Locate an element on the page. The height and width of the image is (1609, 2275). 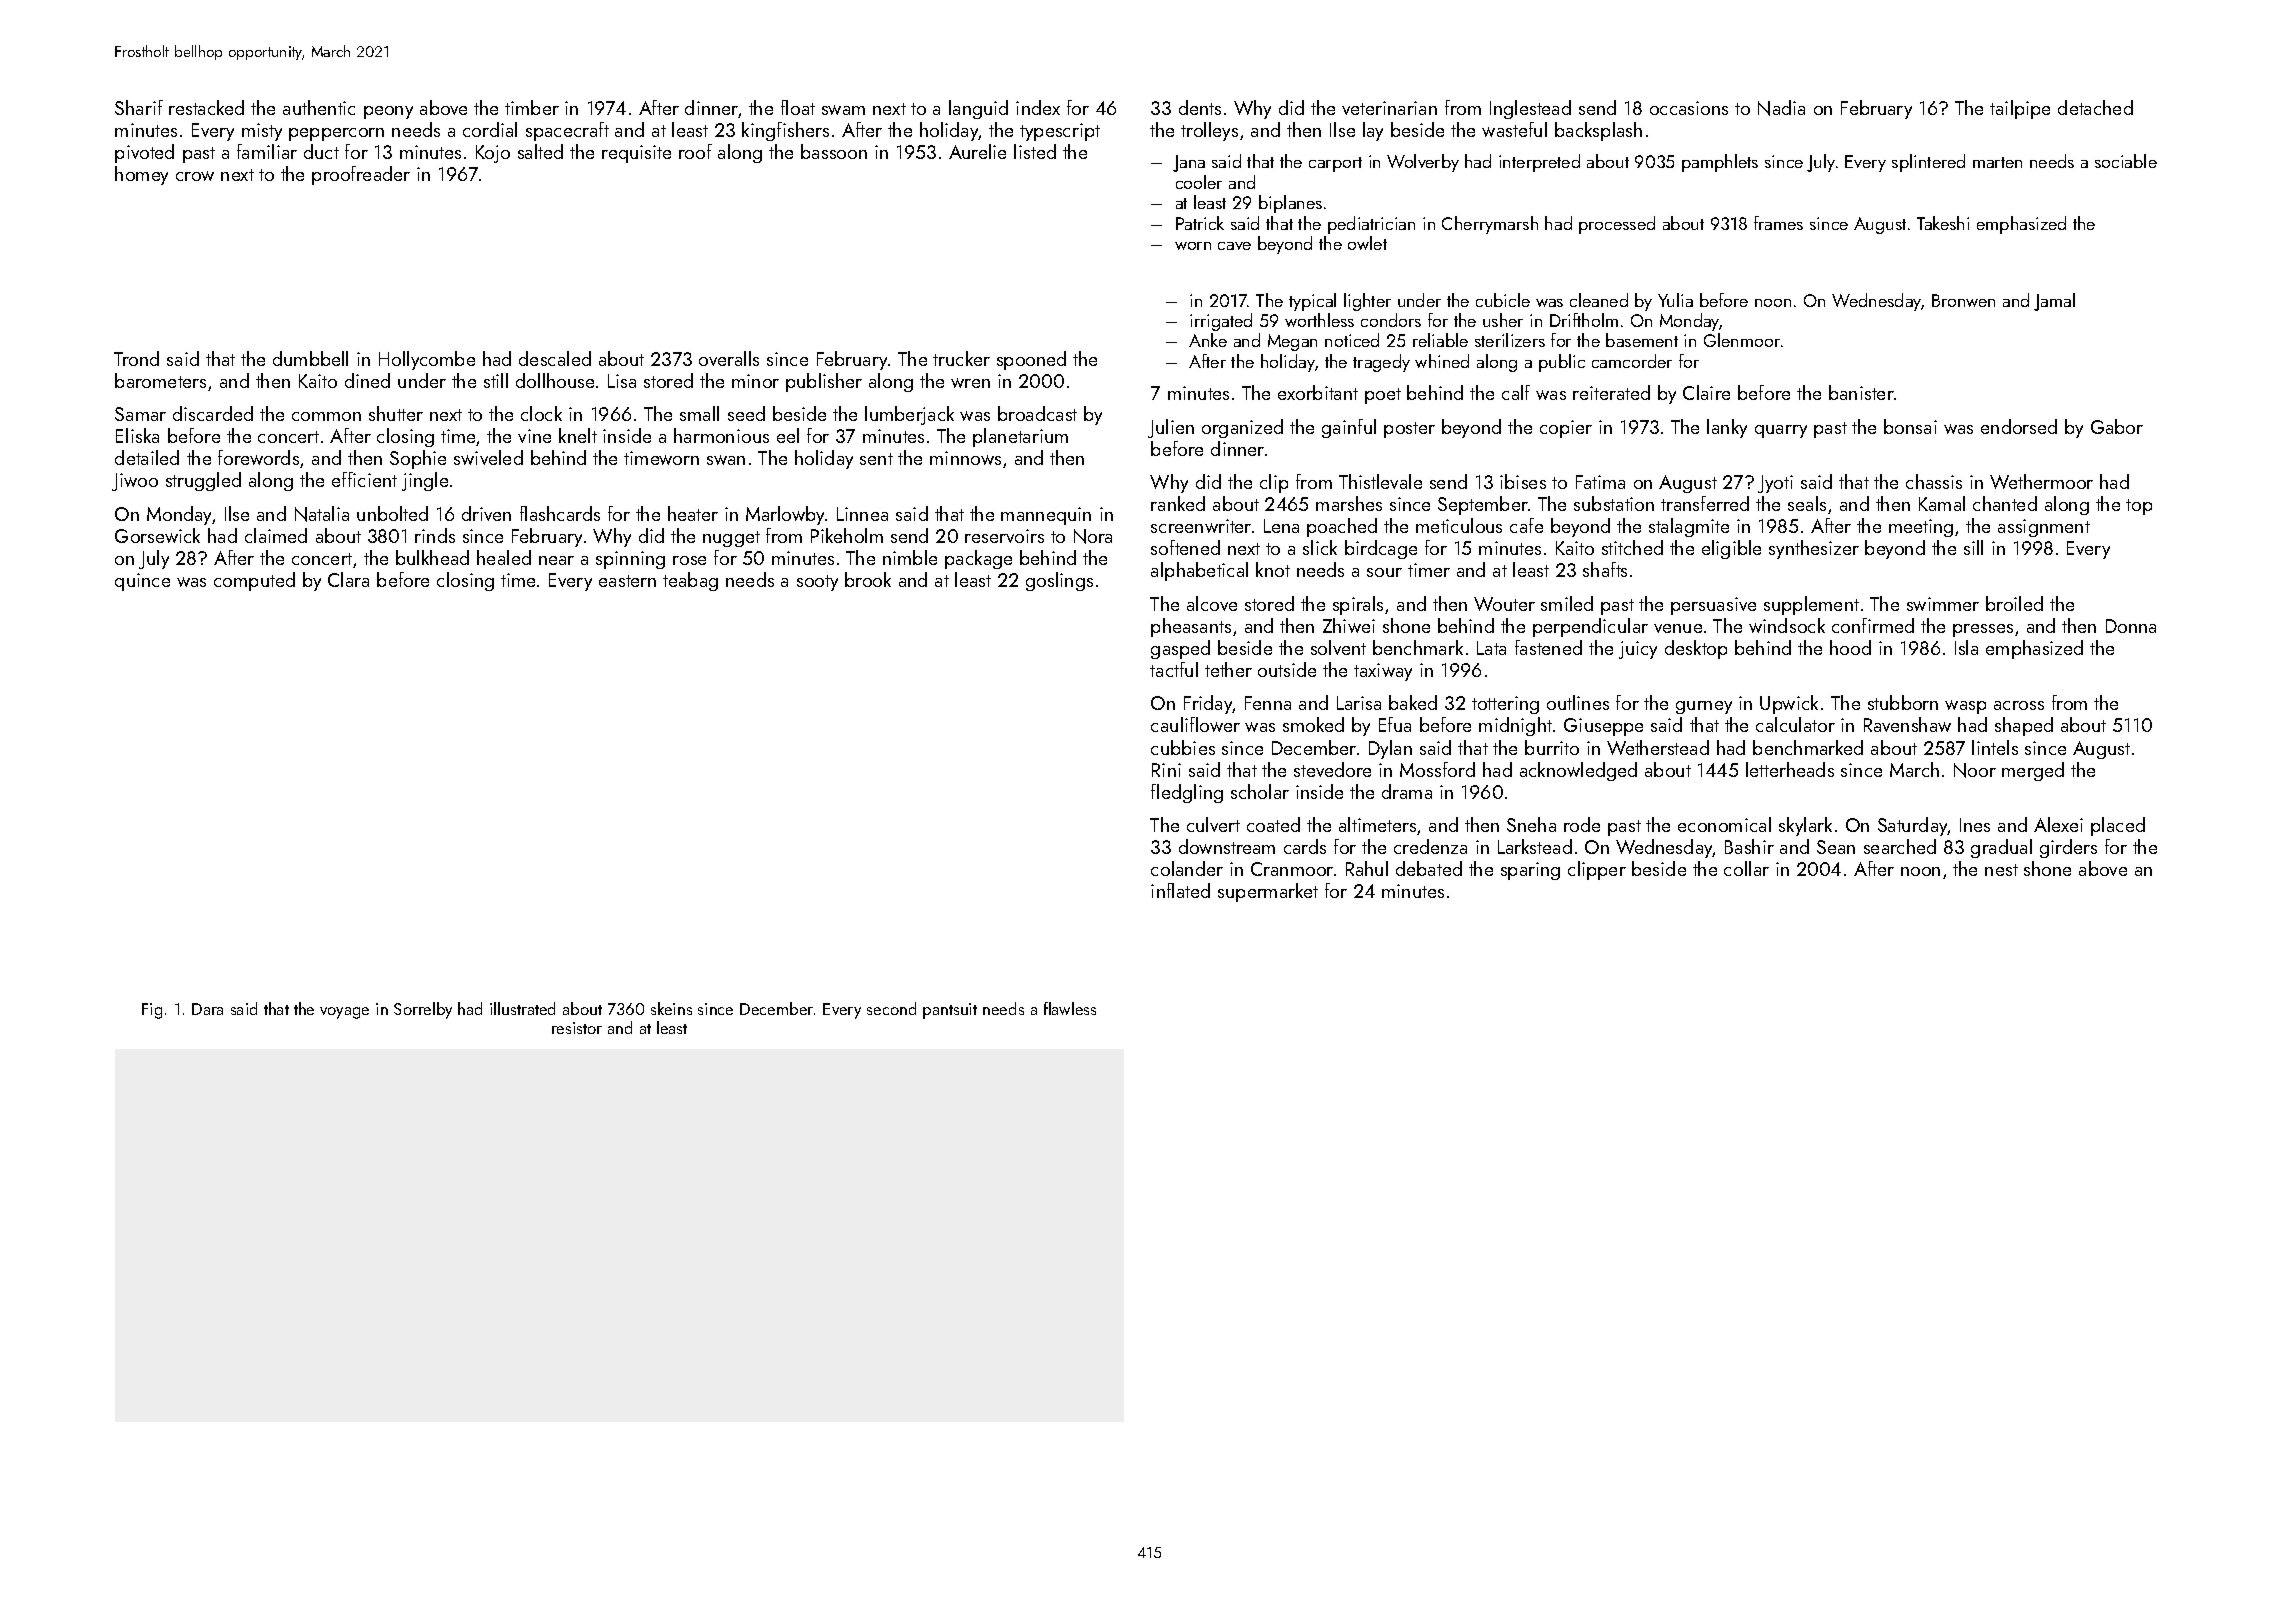
assignment is located at coordinates (2044, 528).
